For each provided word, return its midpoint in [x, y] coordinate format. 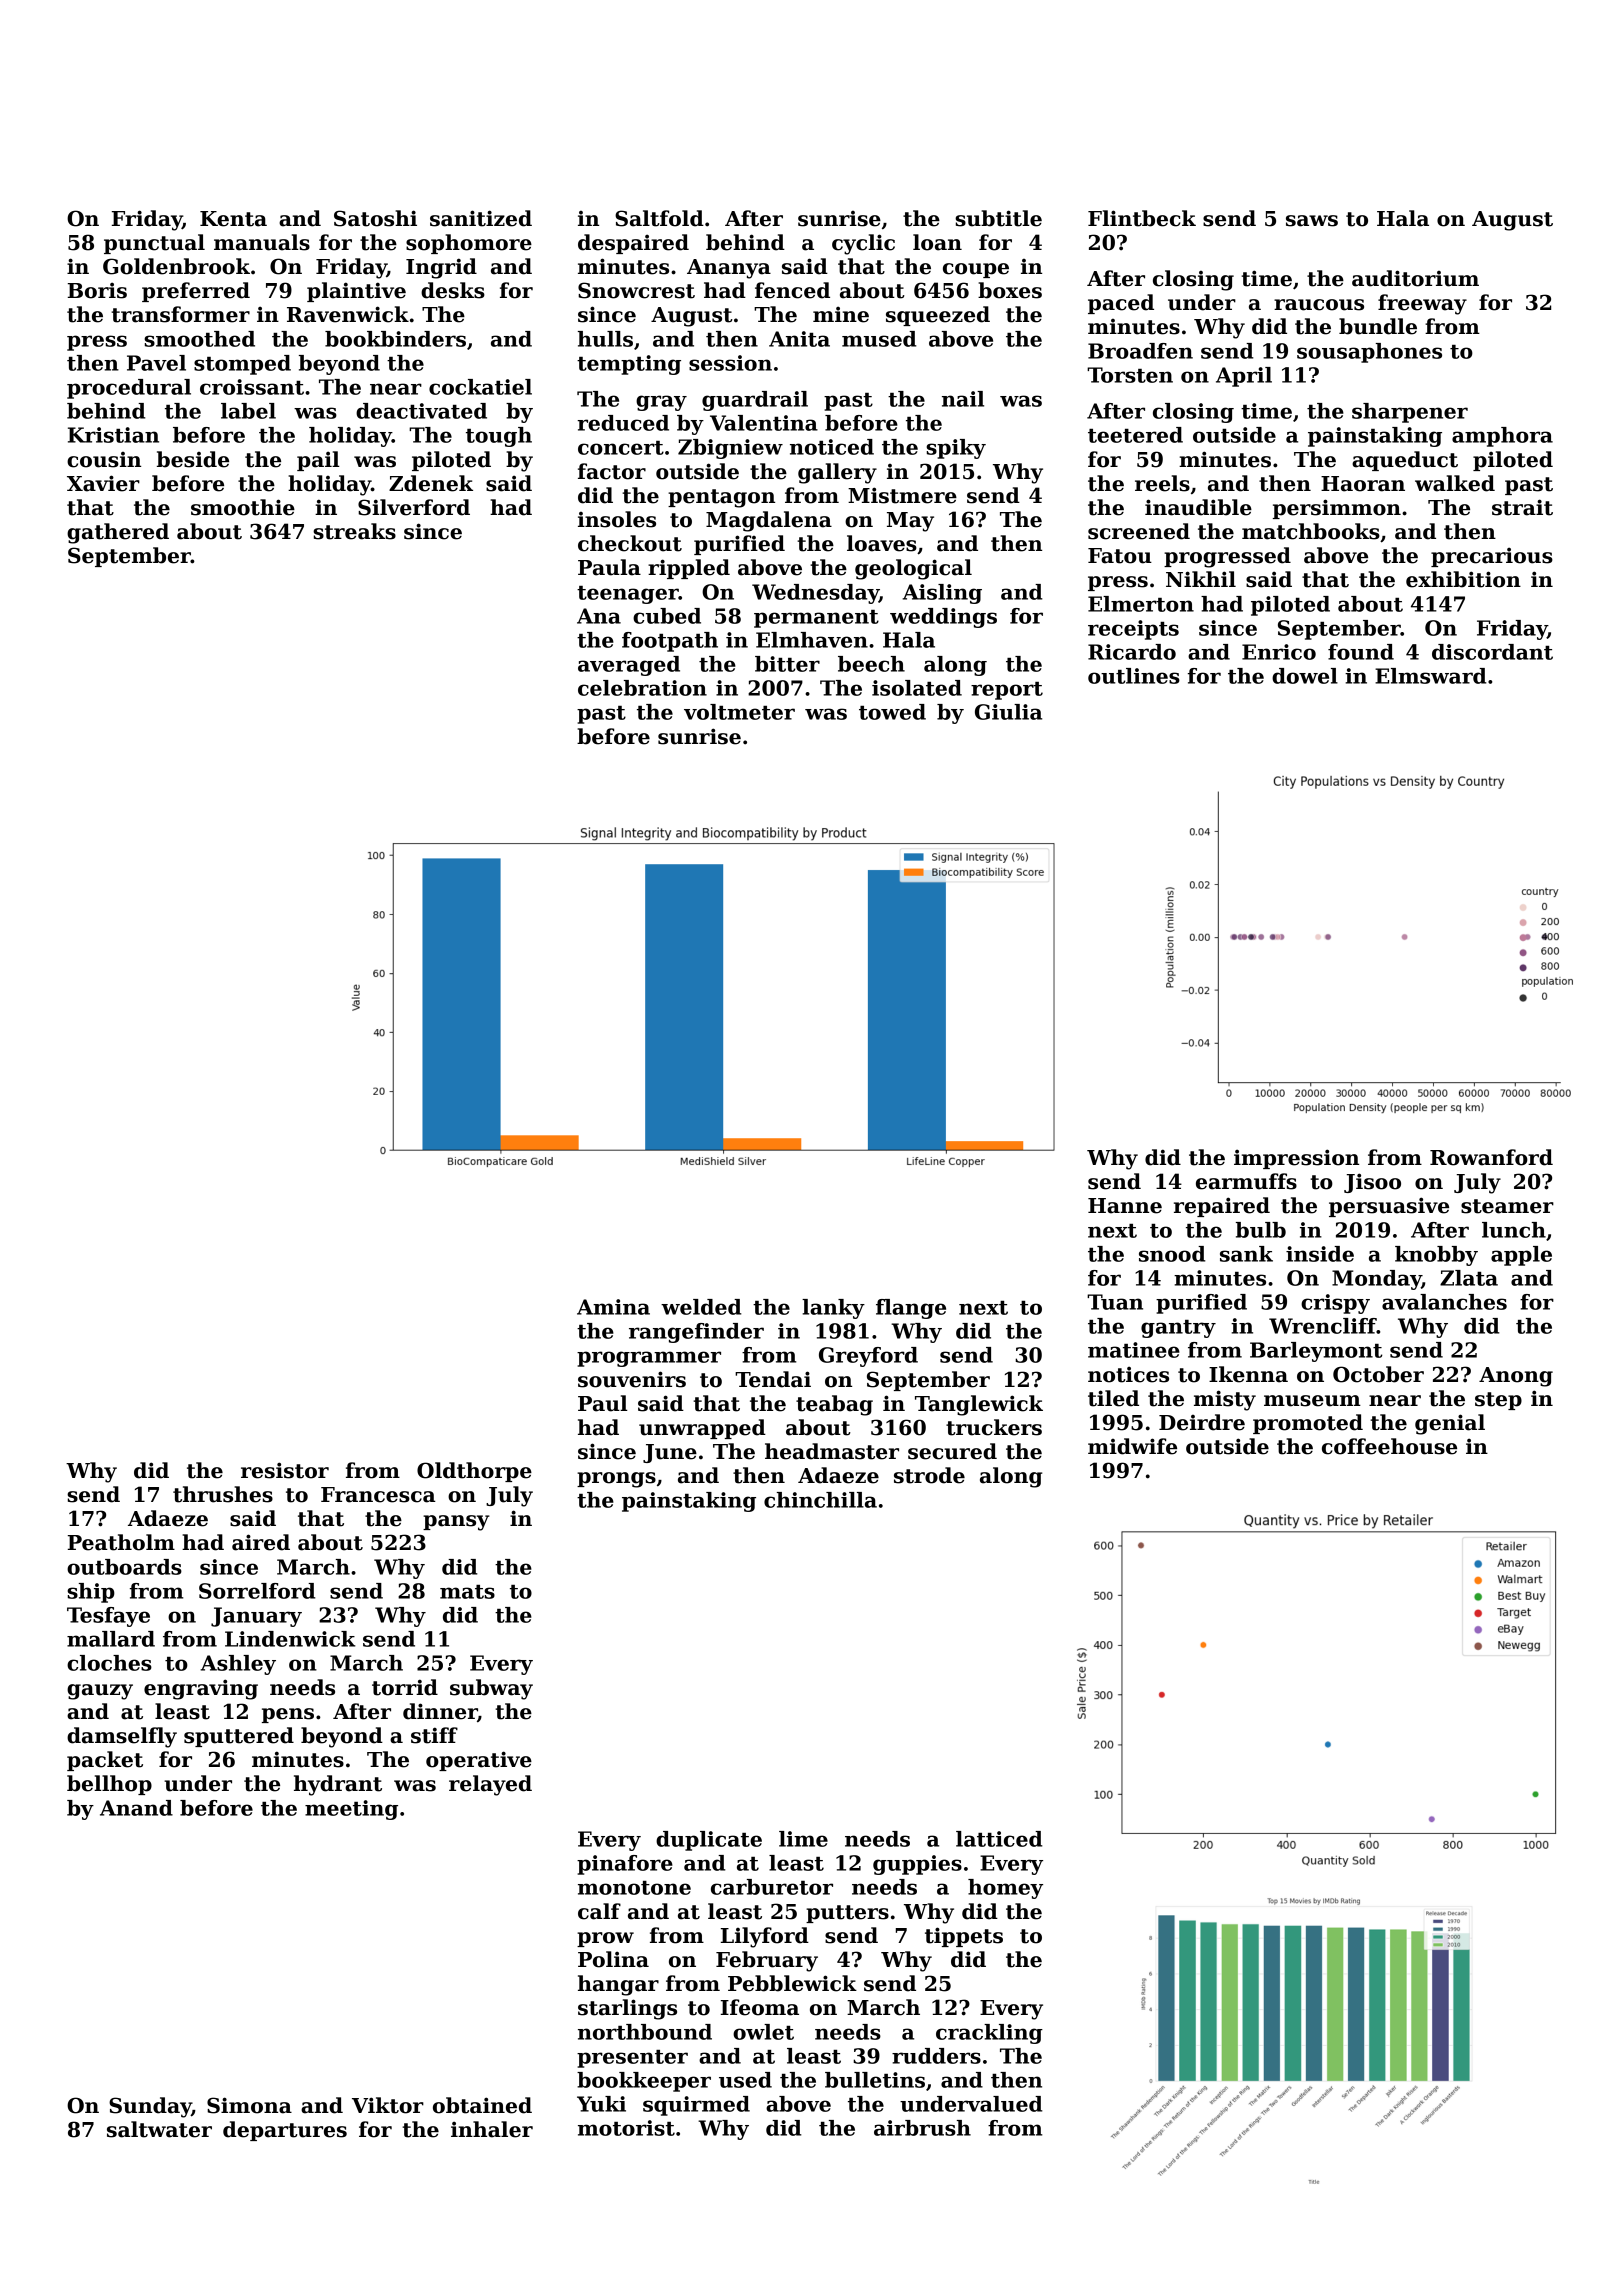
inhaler [492, 2129]
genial [1450, 1424]
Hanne [1125, 1206]
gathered [118, 533]
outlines [1134, 676]
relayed [490, 1785]
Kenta [233, 219]
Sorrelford [257, 1591]
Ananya [729, 269]
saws [1312, 221]
